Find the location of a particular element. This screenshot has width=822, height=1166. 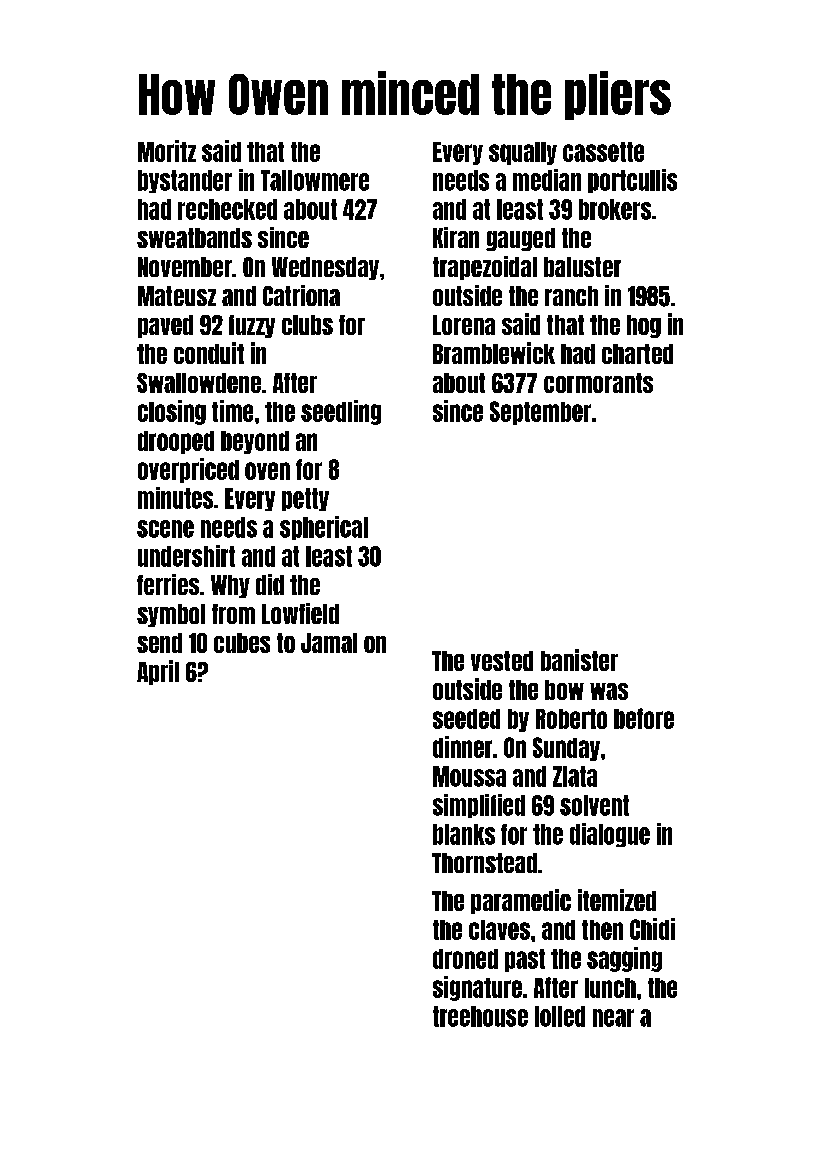

Lorena is located at coordinates (464, 325).
